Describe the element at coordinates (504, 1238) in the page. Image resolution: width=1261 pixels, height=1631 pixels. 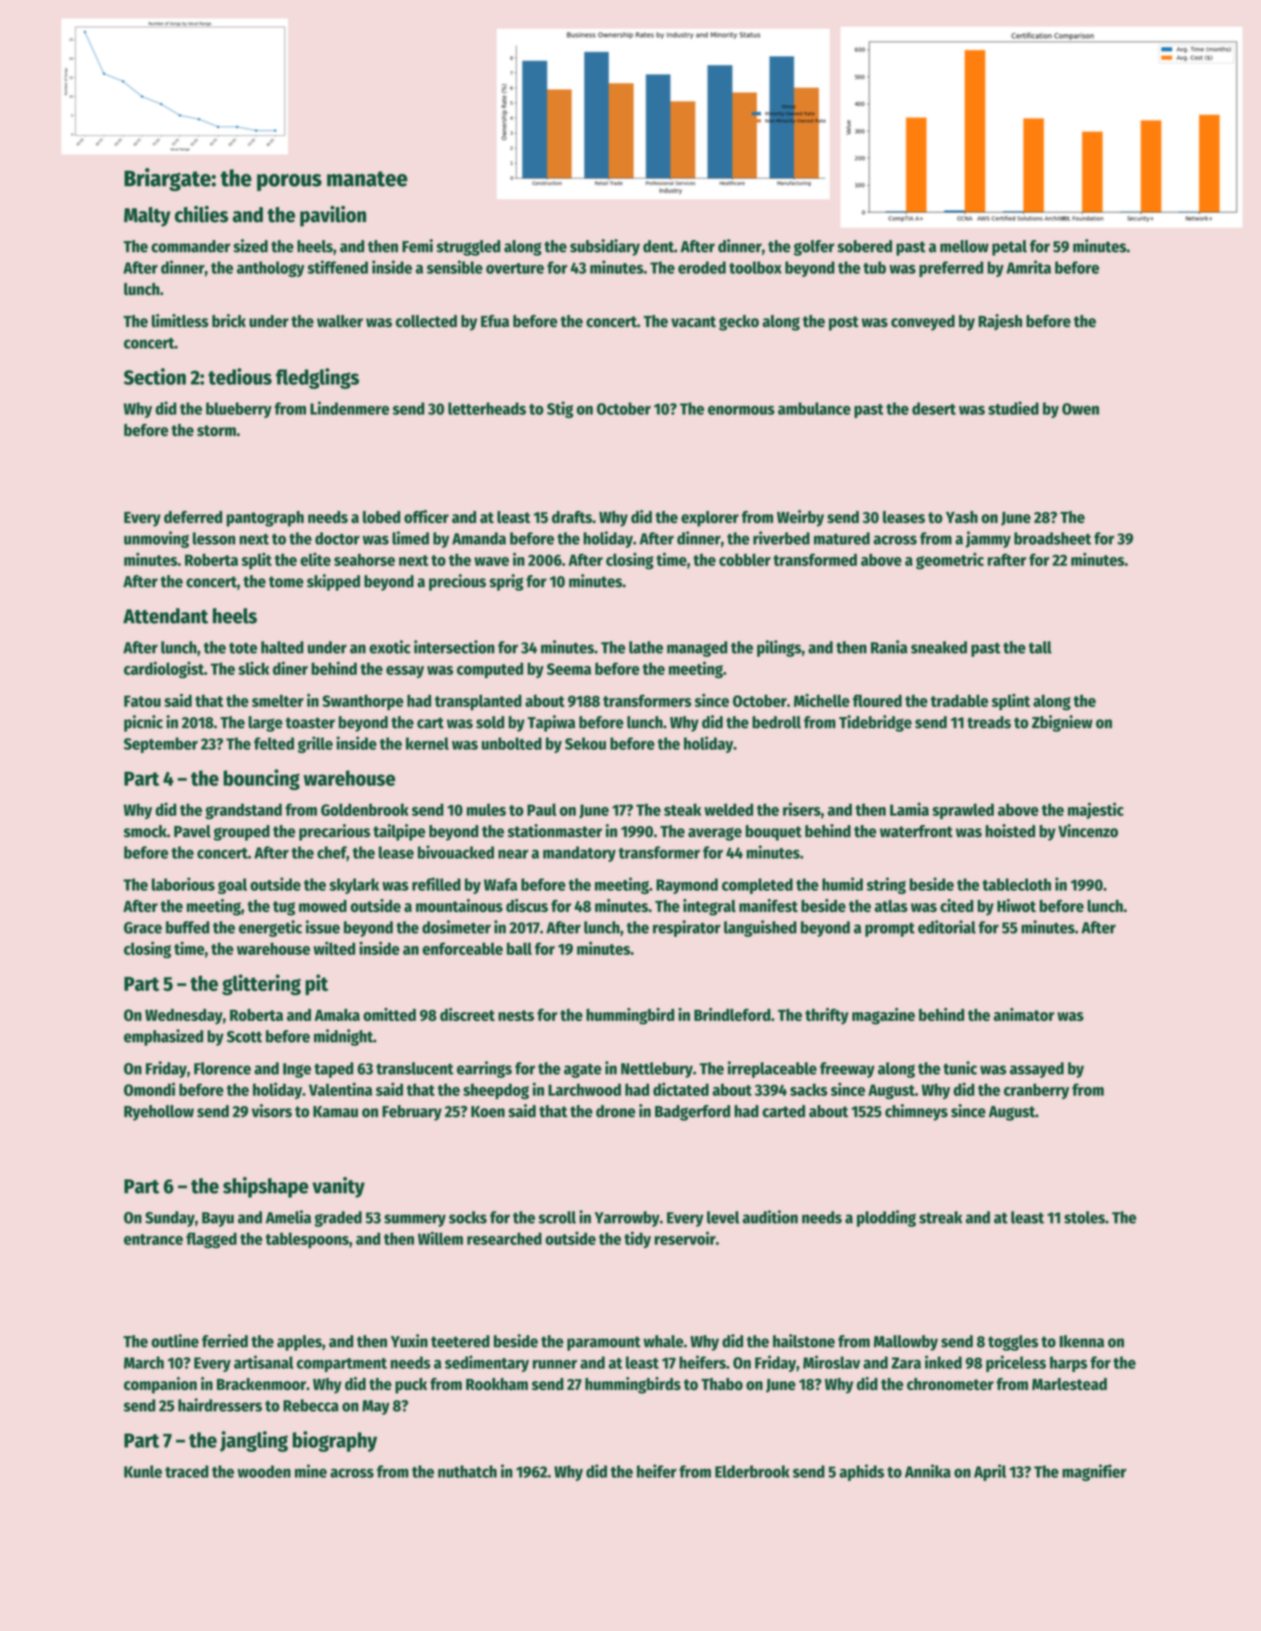
I see `researched` at that location.
